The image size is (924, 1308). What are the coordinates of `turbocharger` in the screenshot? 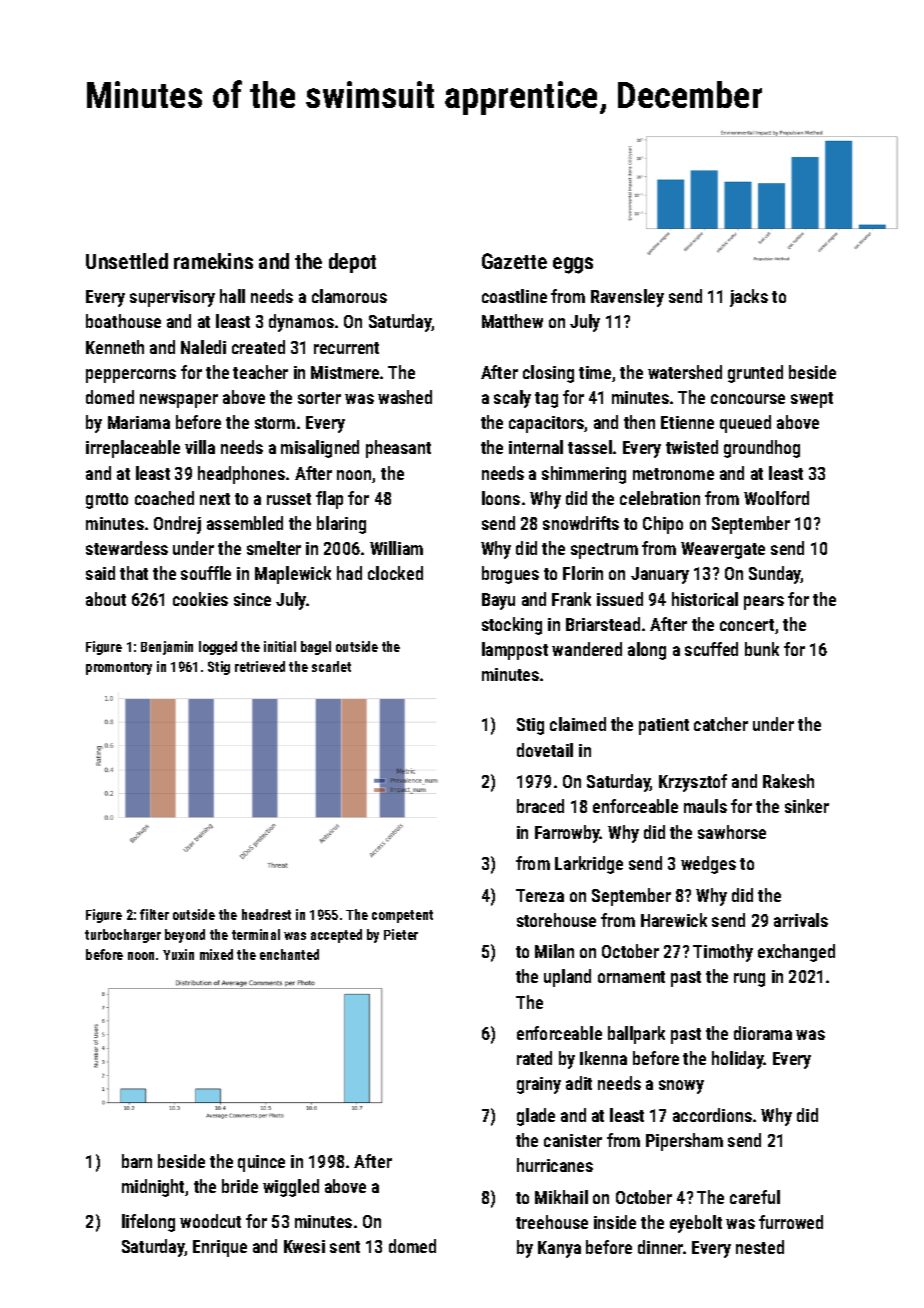 It's located at (123, 936).
